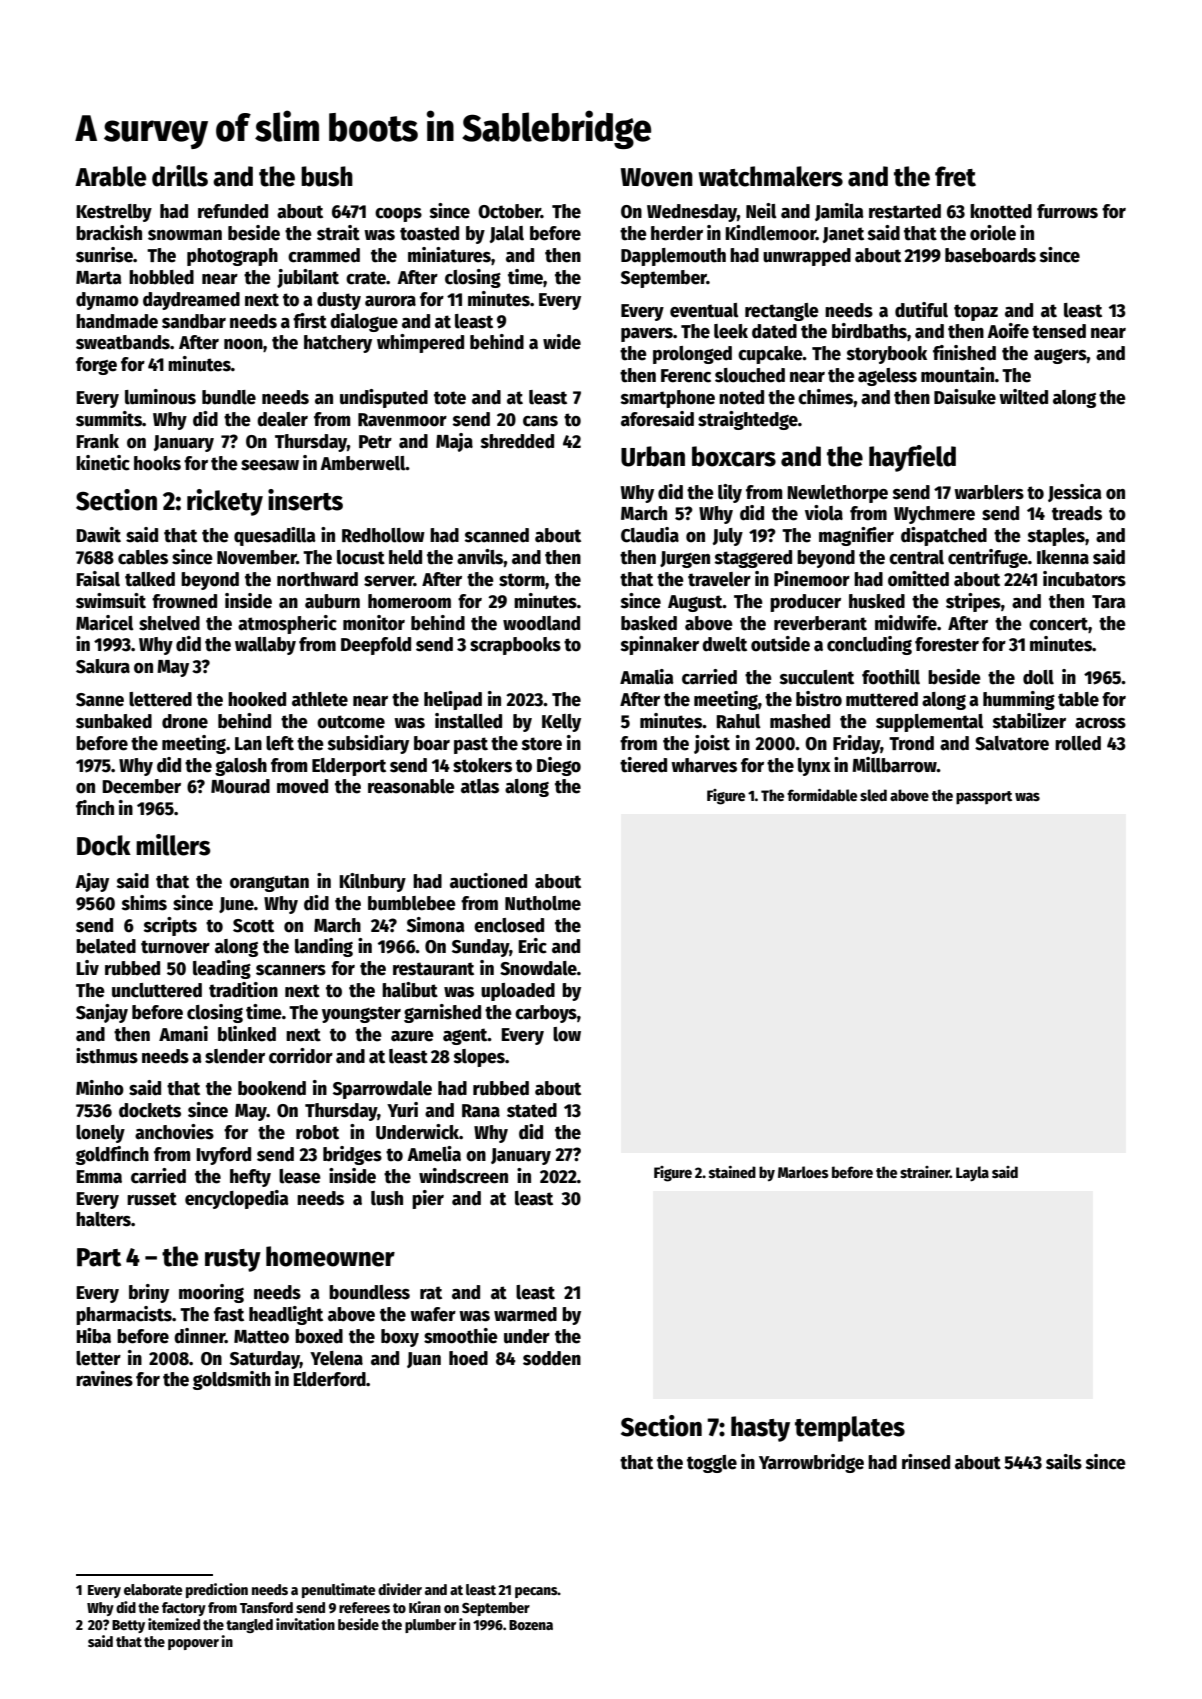 The image size is (1202, 1699). I want to click on fret, so click(955, 176).
